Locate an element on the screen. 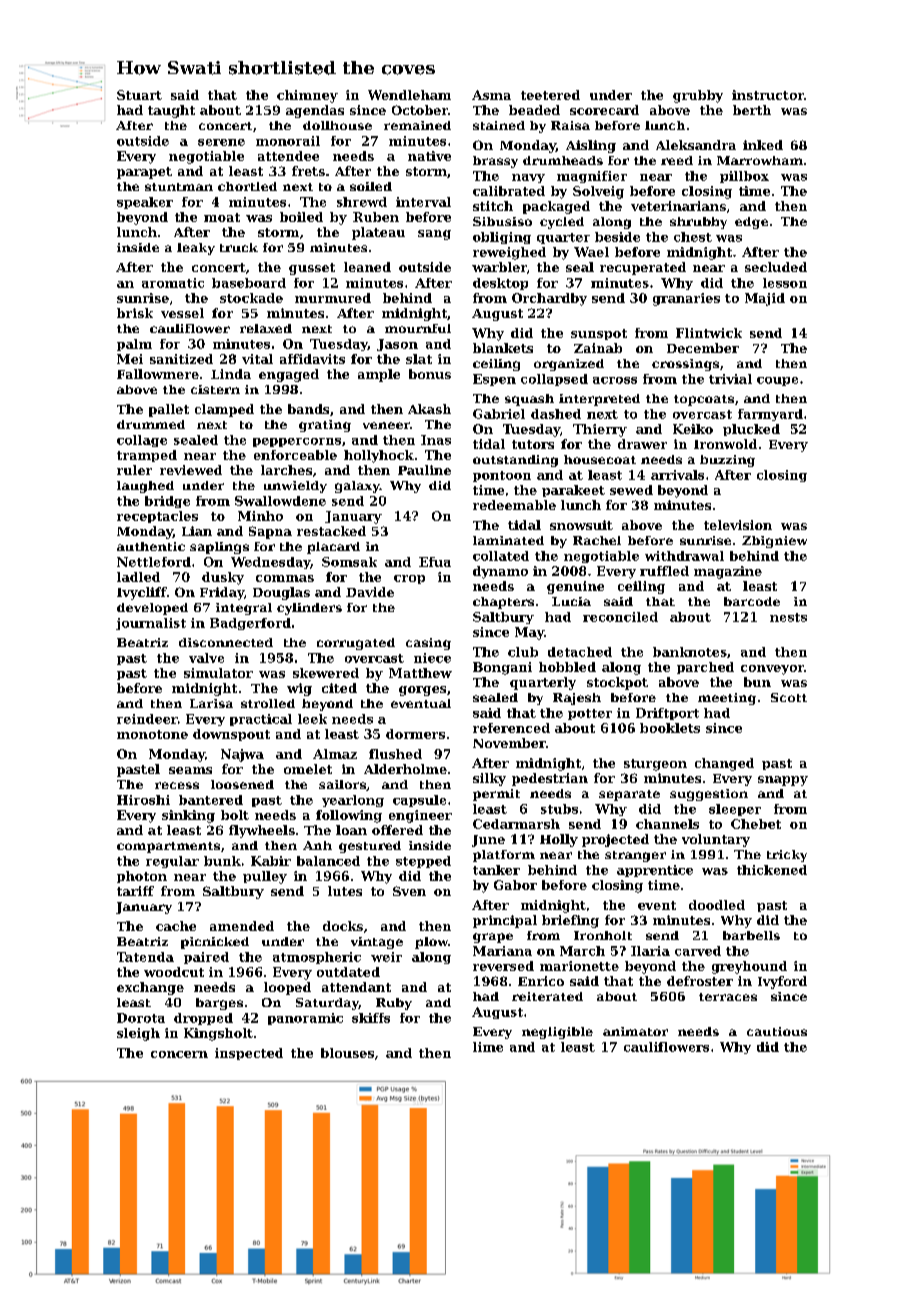 The image size is (924, 1308). Stuart is located at coordinates (139, 95).
